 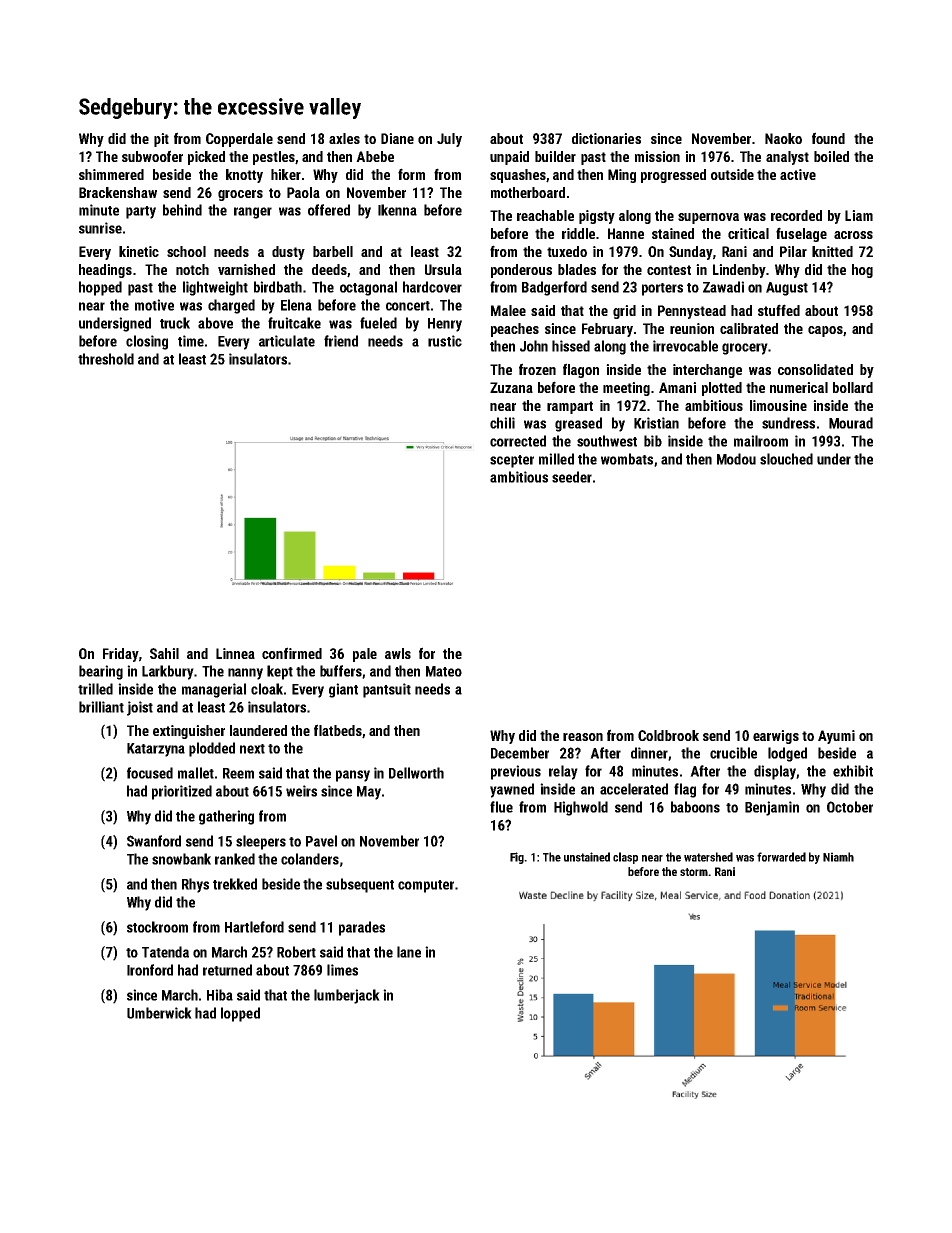 I want to click on storm, so click(x=694, y=872).
